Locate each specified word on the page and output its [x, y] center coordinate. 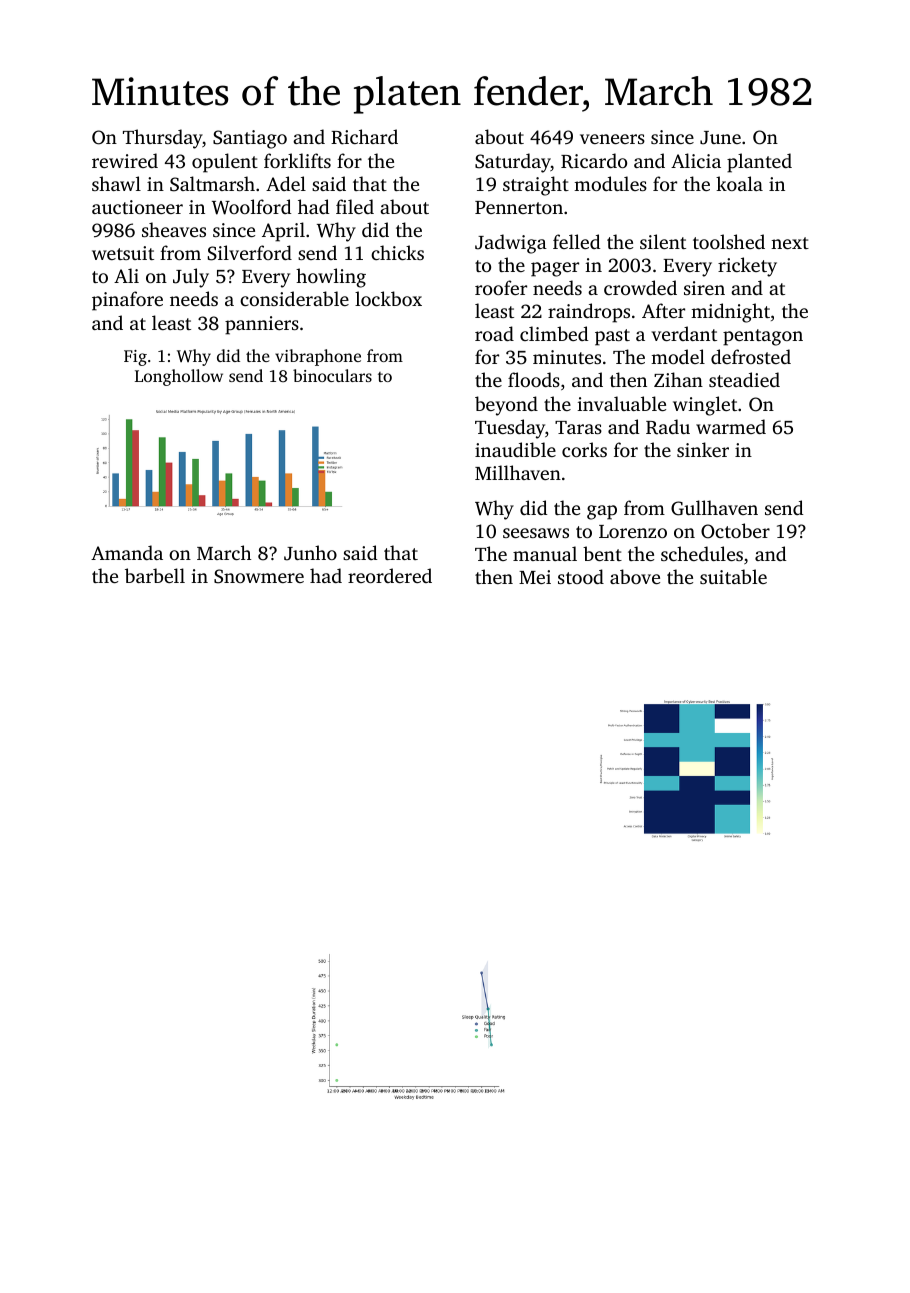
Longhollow [179, 377]
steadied [744, 379]
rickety [747, 267]
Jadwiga [511, 244]
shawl [116, 183]
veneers [612, 139]
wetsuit [123, 253]
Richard [364, 137]
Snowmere [259, 576]
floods [534, 379]
